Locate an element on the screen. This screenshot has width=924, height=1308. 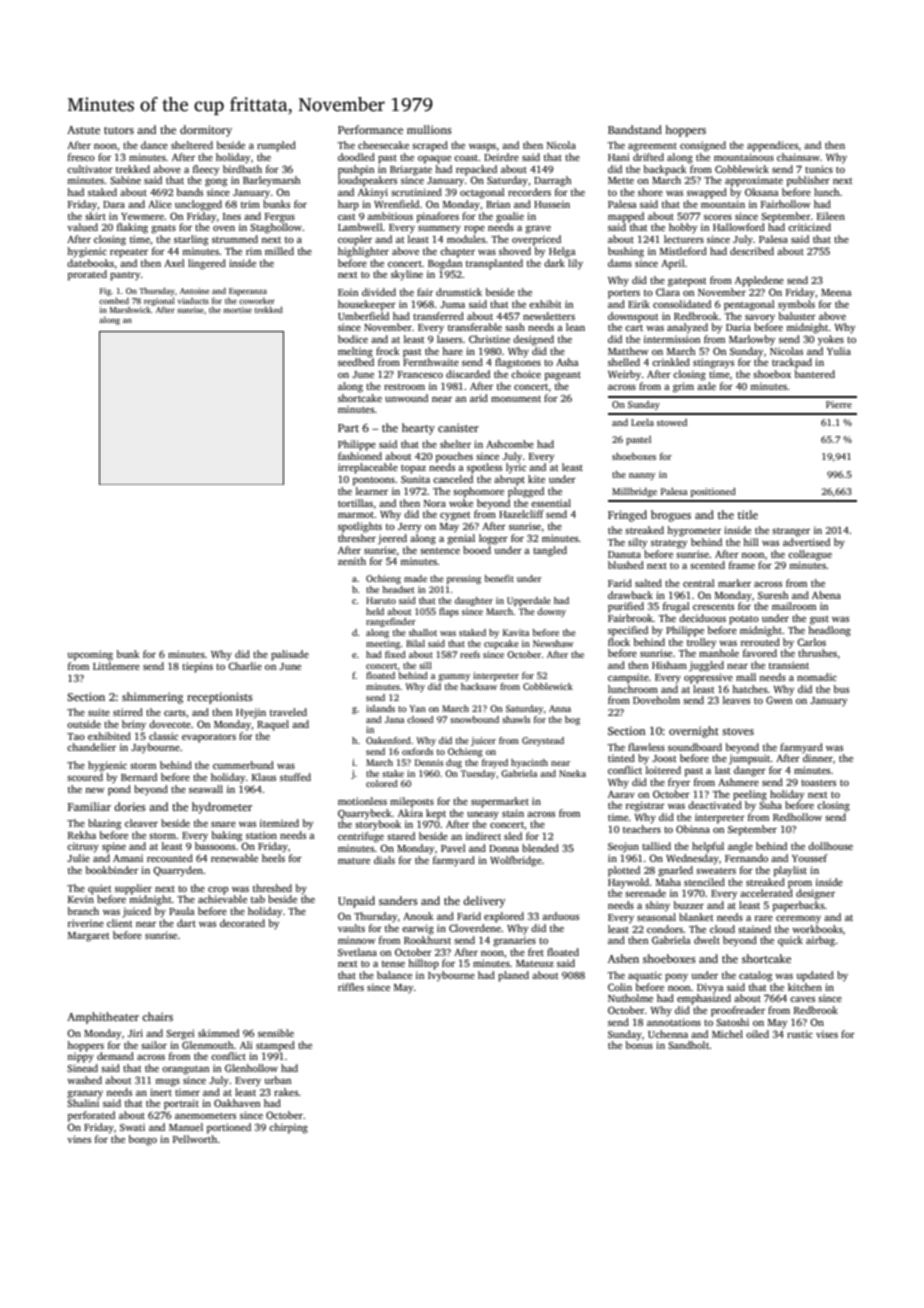
Redhollow is located at coordinates (797, 817).
